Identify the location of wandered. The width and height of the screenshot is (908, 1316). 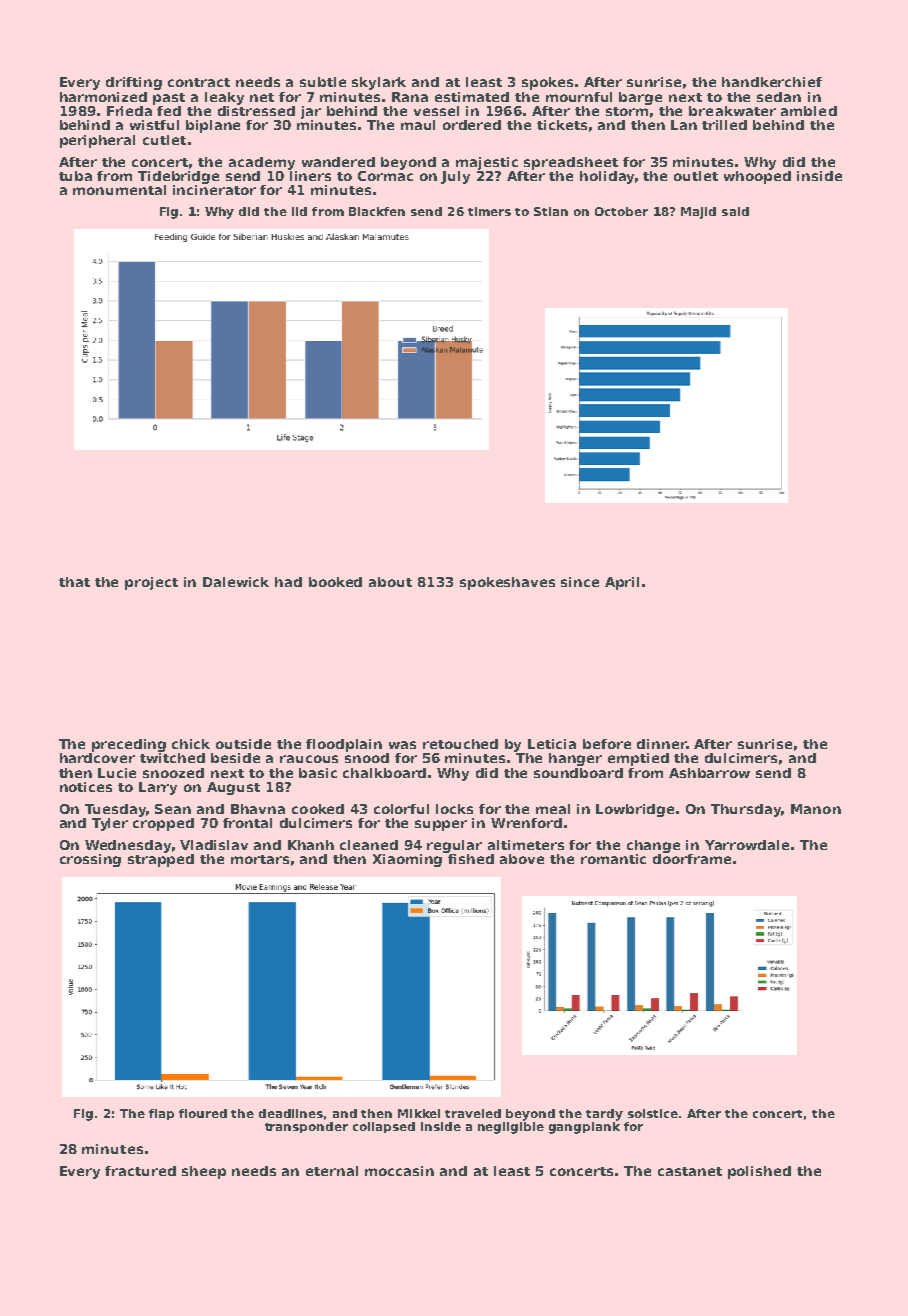
(338, 162).
